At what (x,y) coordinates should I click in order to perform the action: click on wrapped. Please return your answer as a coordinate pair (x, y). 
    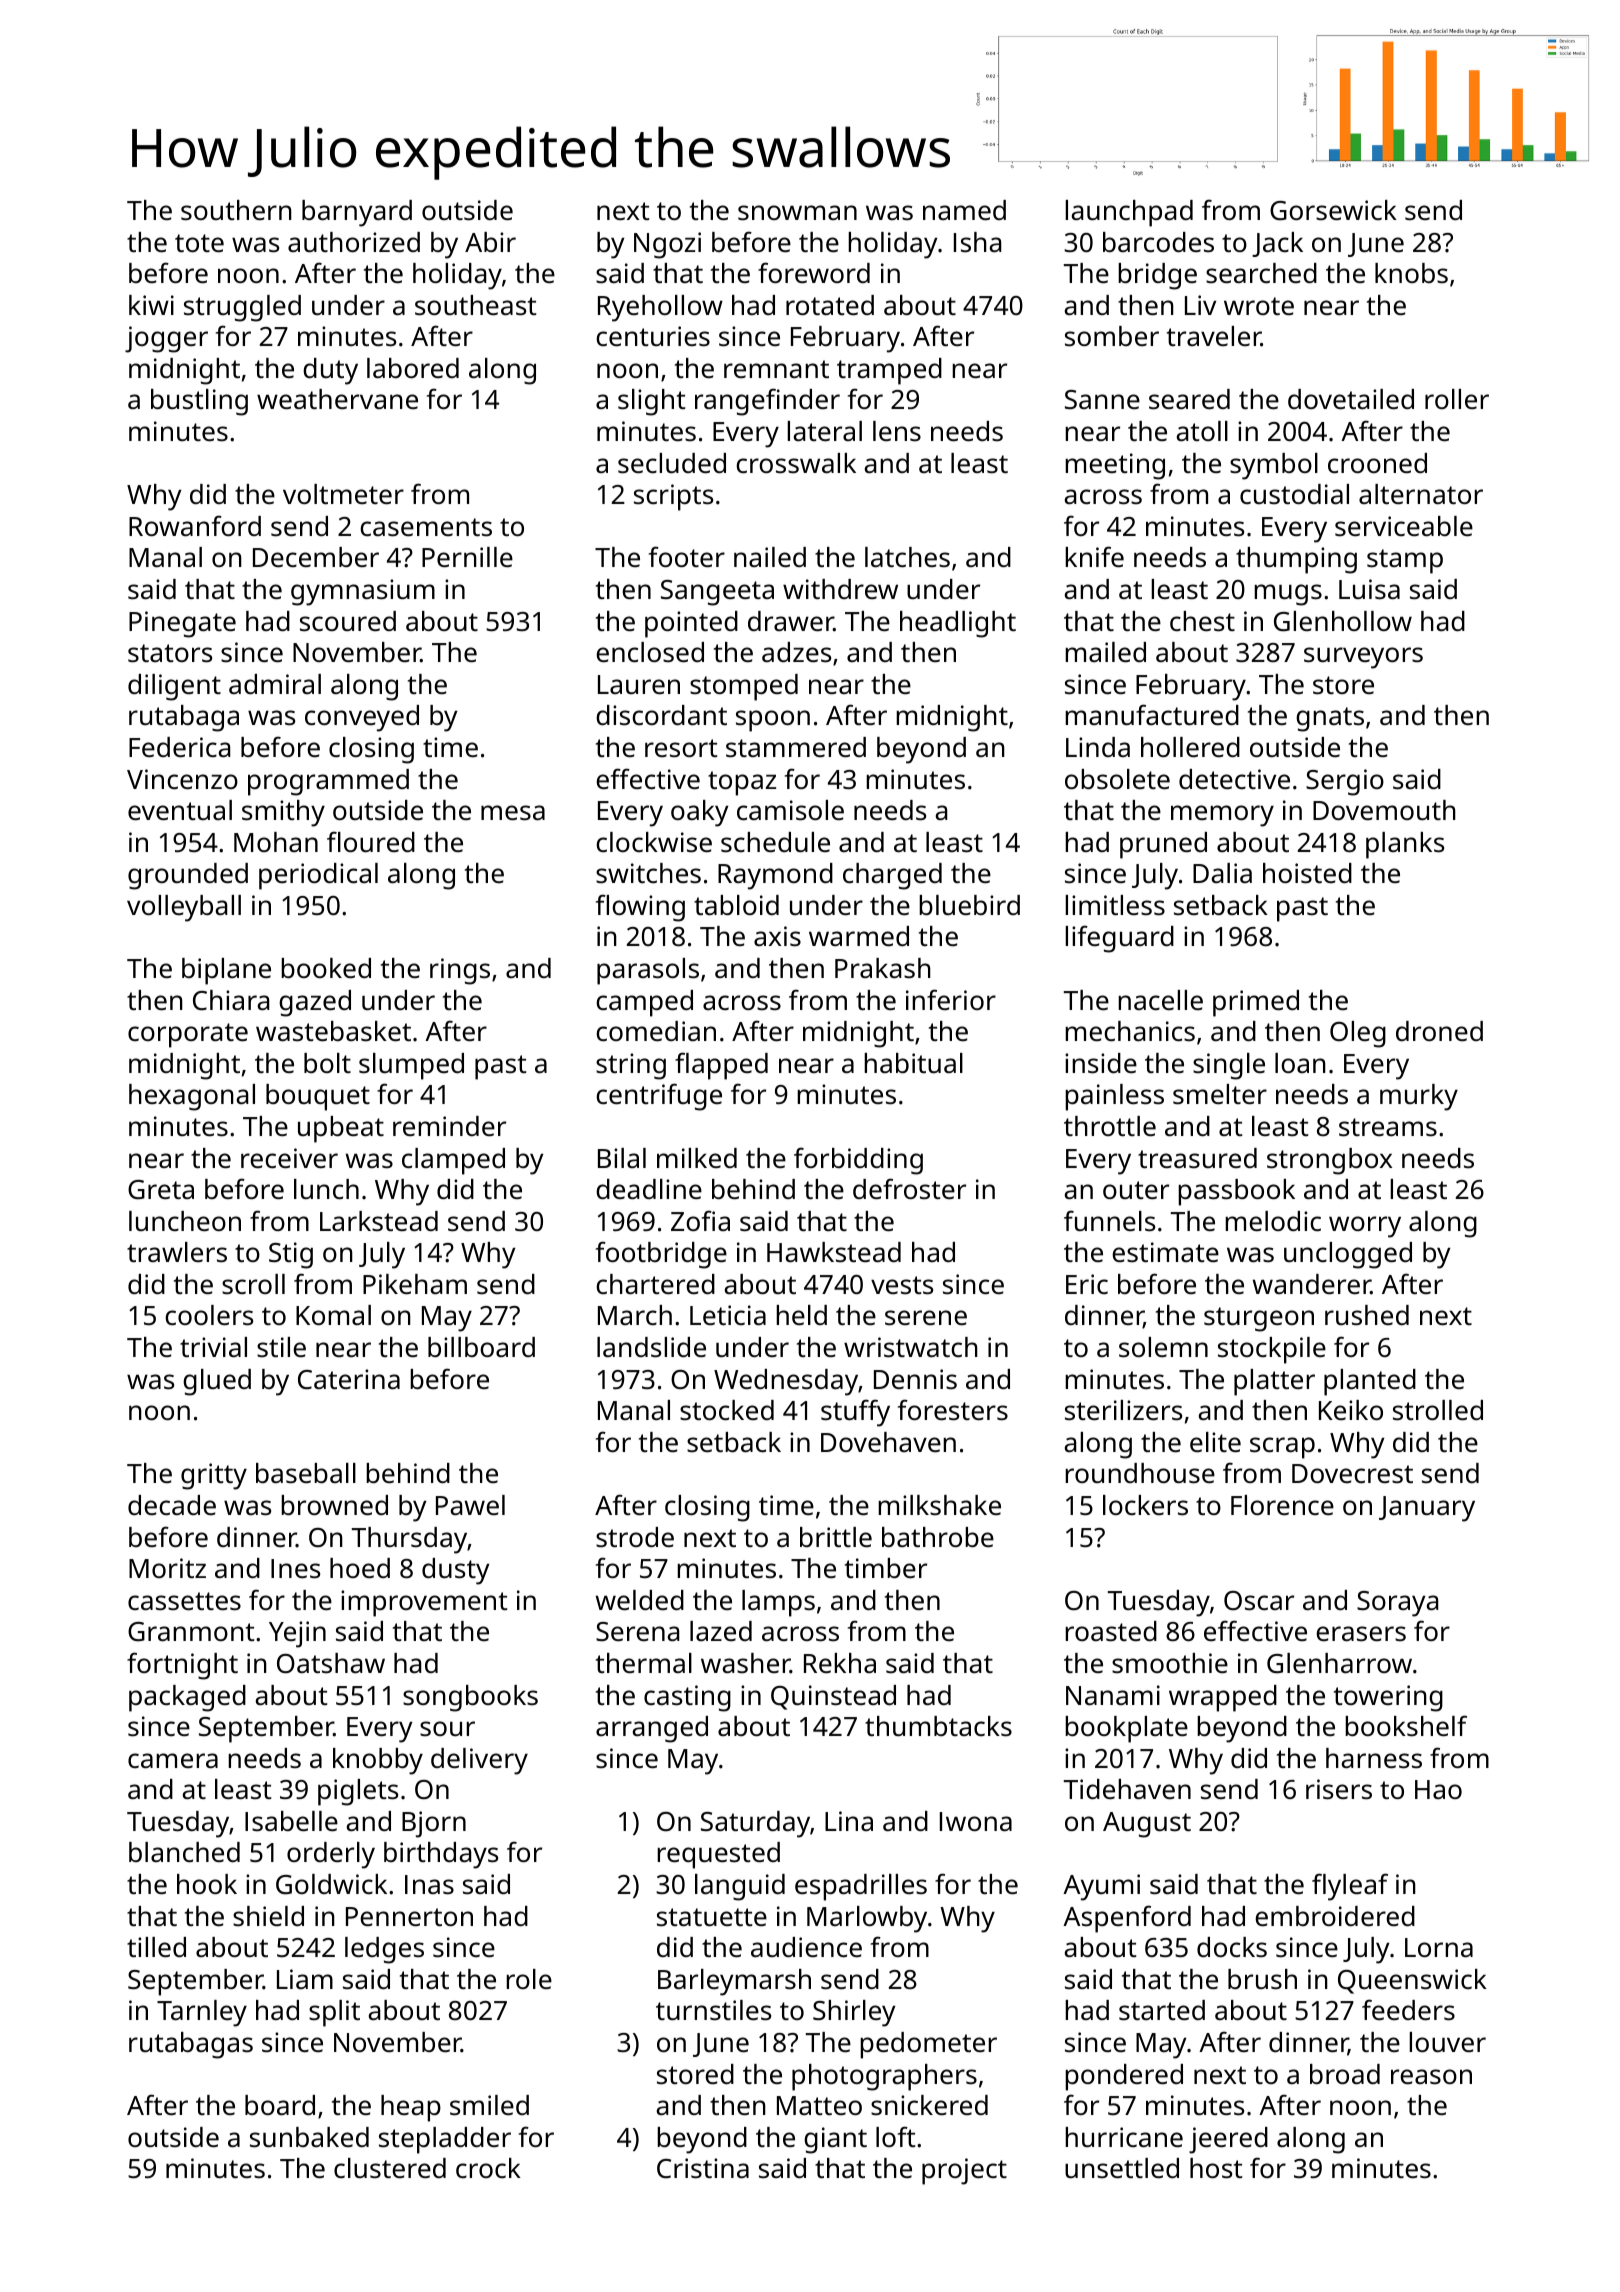
    Looking at the image, I should click on (1223, 1698).
